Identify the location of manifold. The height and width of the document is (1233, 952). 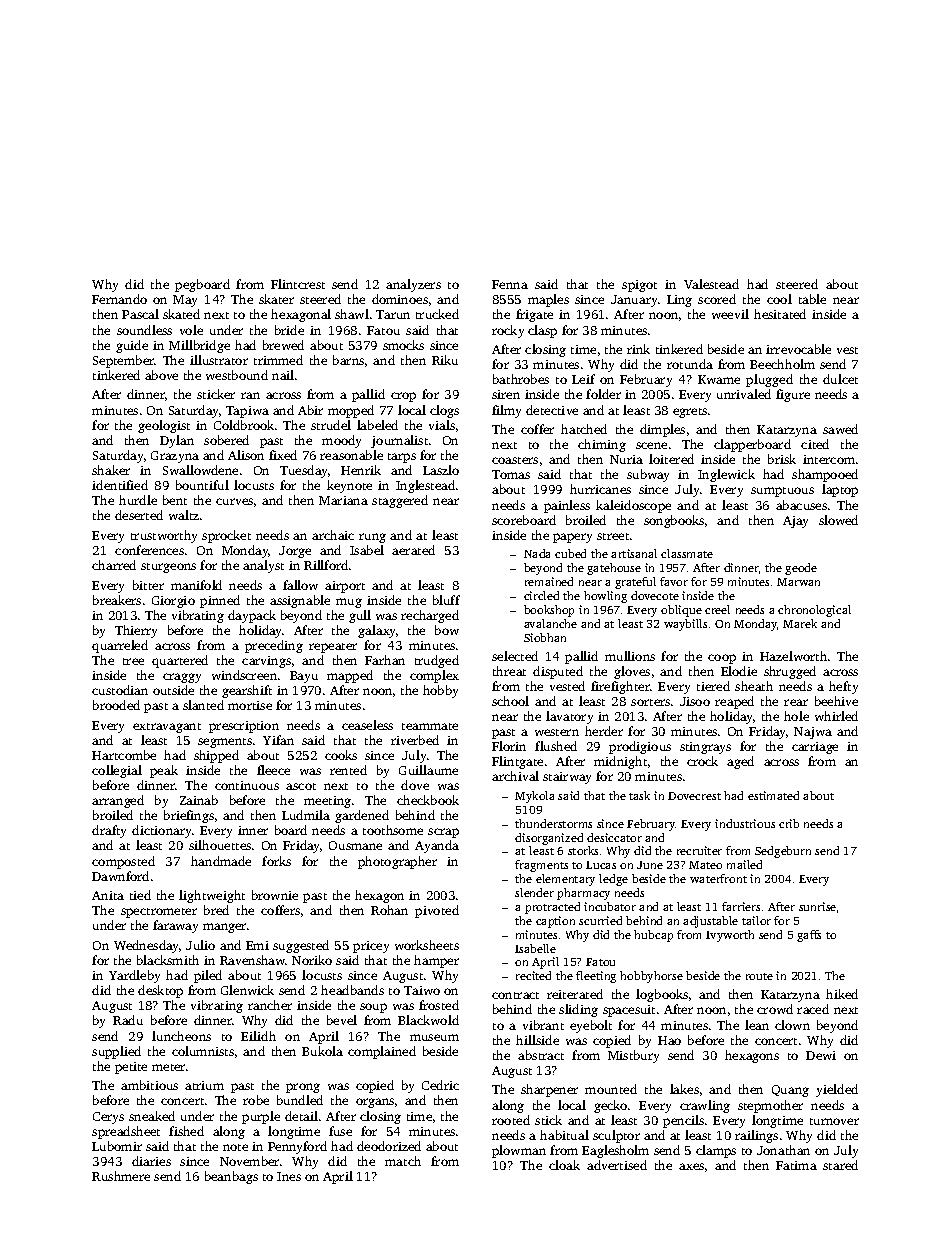
(196, 585).
